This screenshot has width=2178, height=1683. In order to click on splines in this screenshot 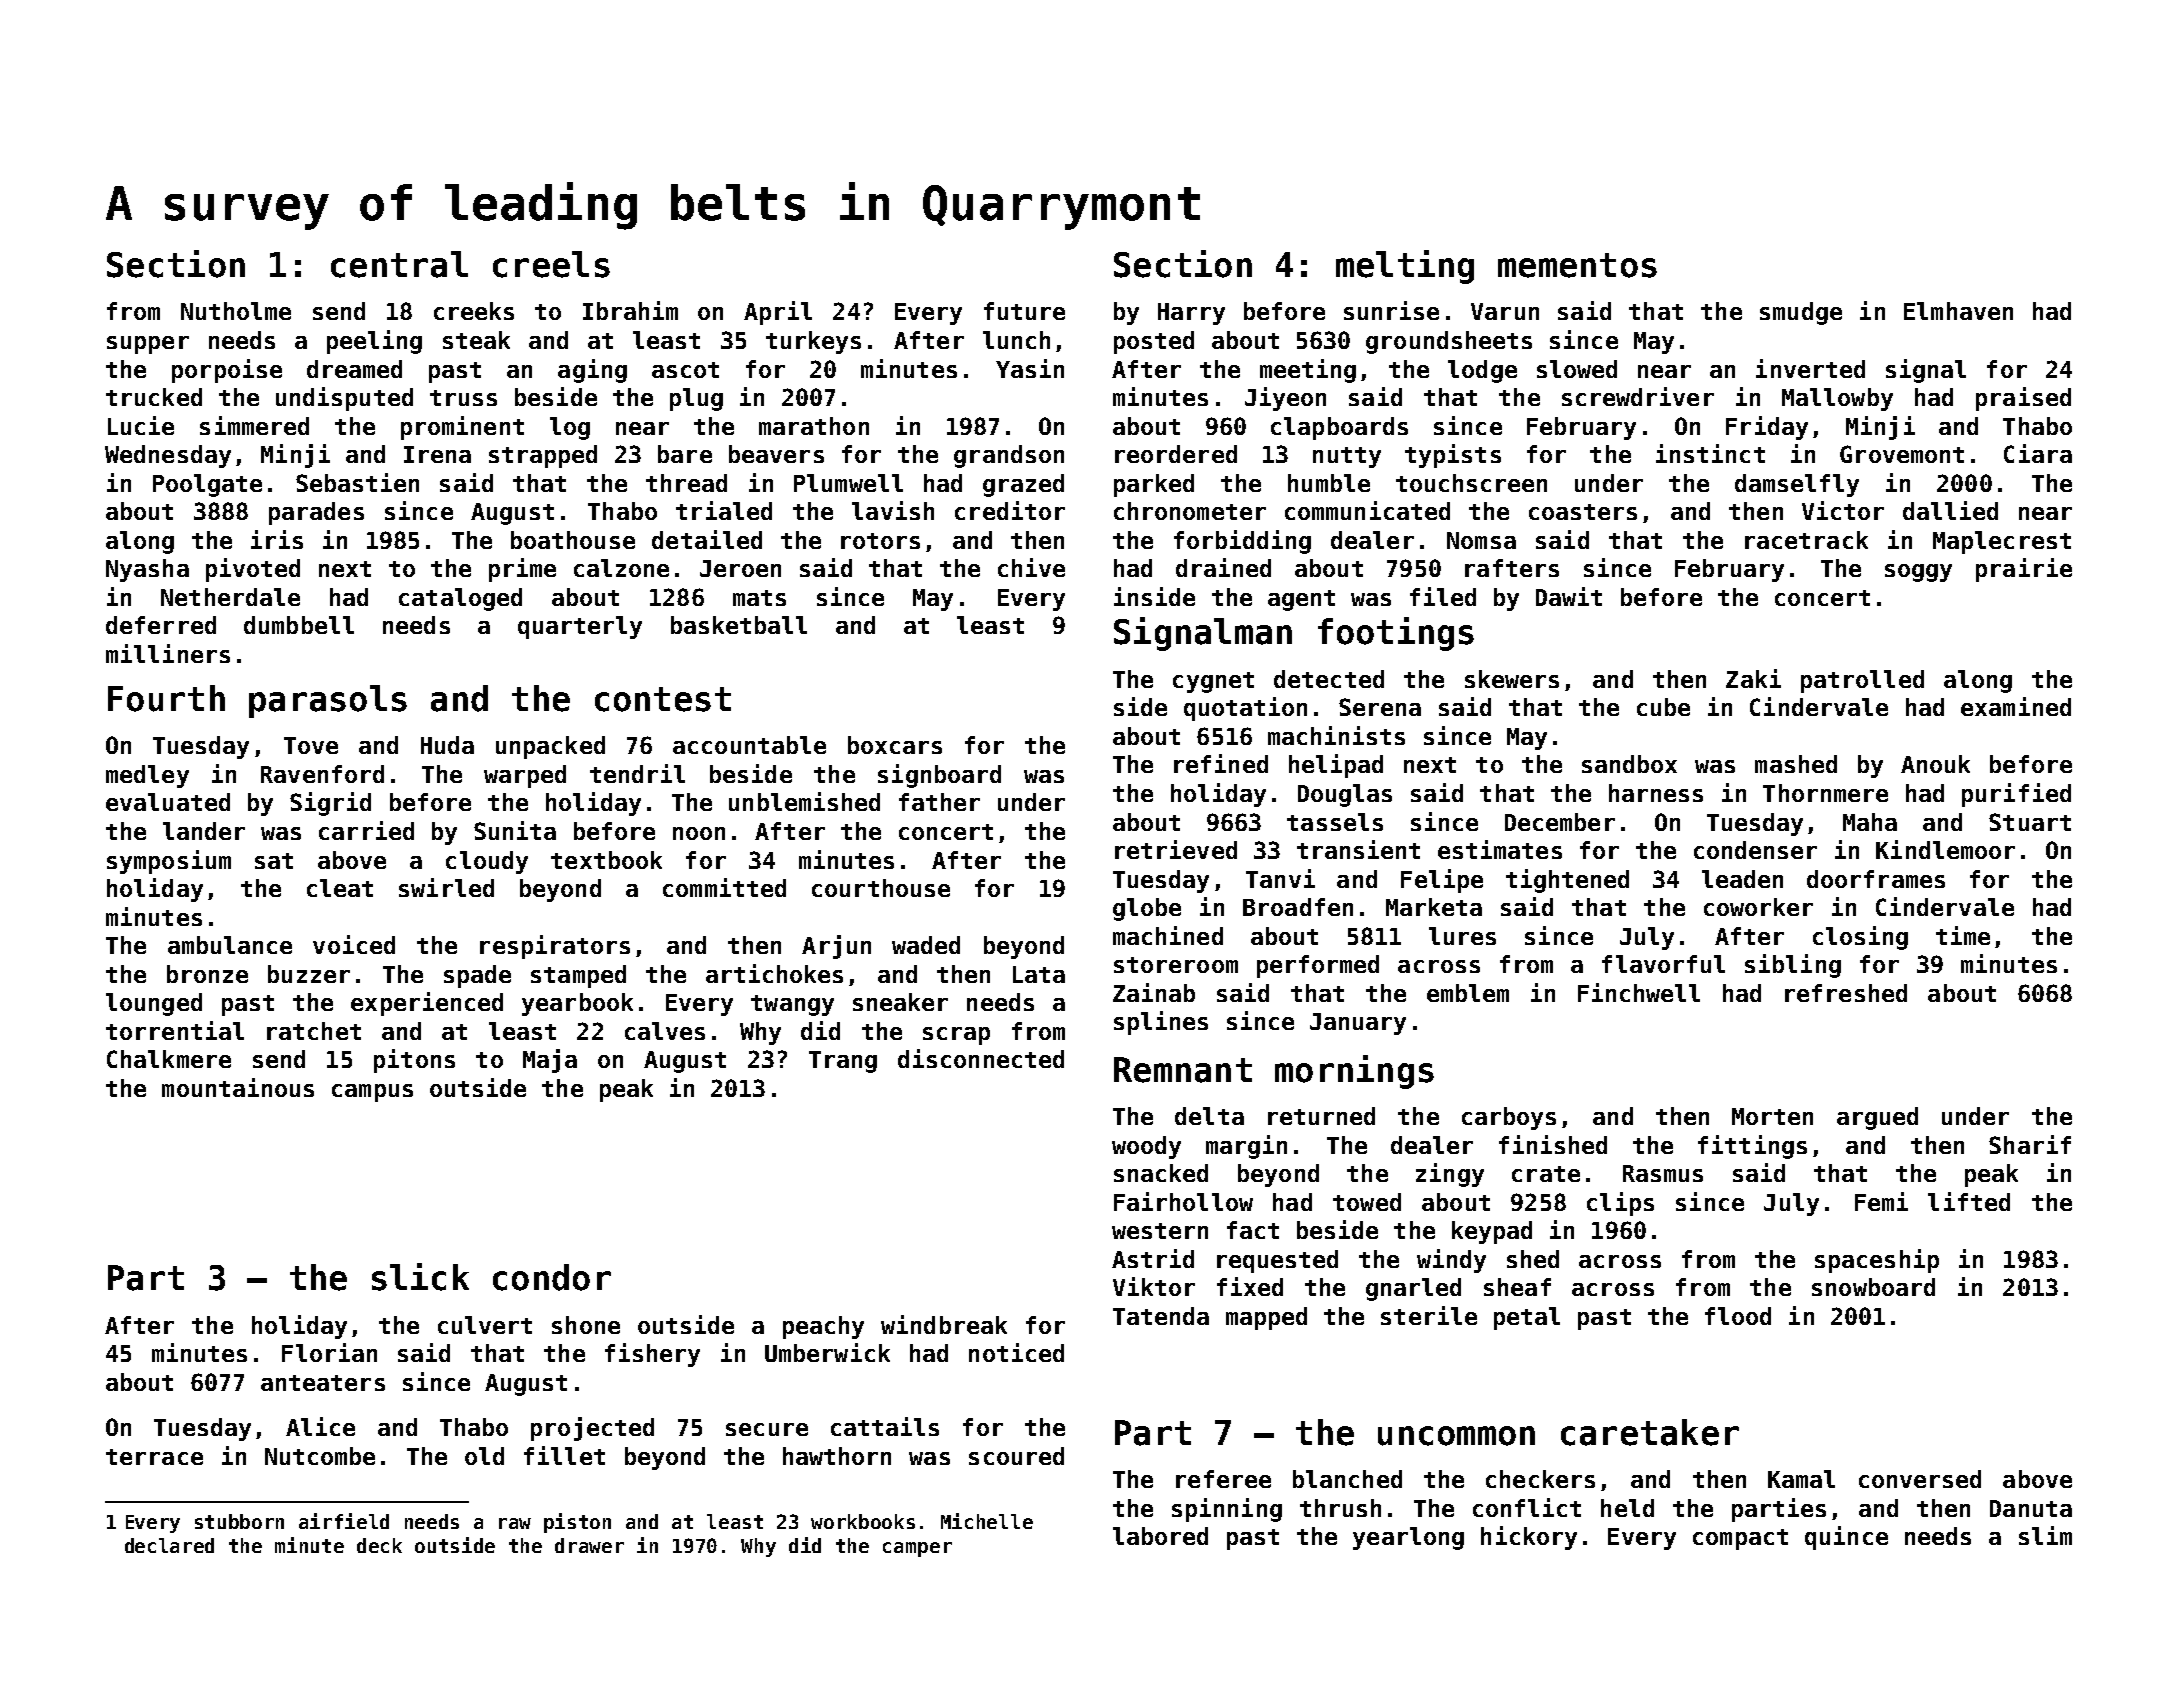, I will do `click(1161, 1023)`.
